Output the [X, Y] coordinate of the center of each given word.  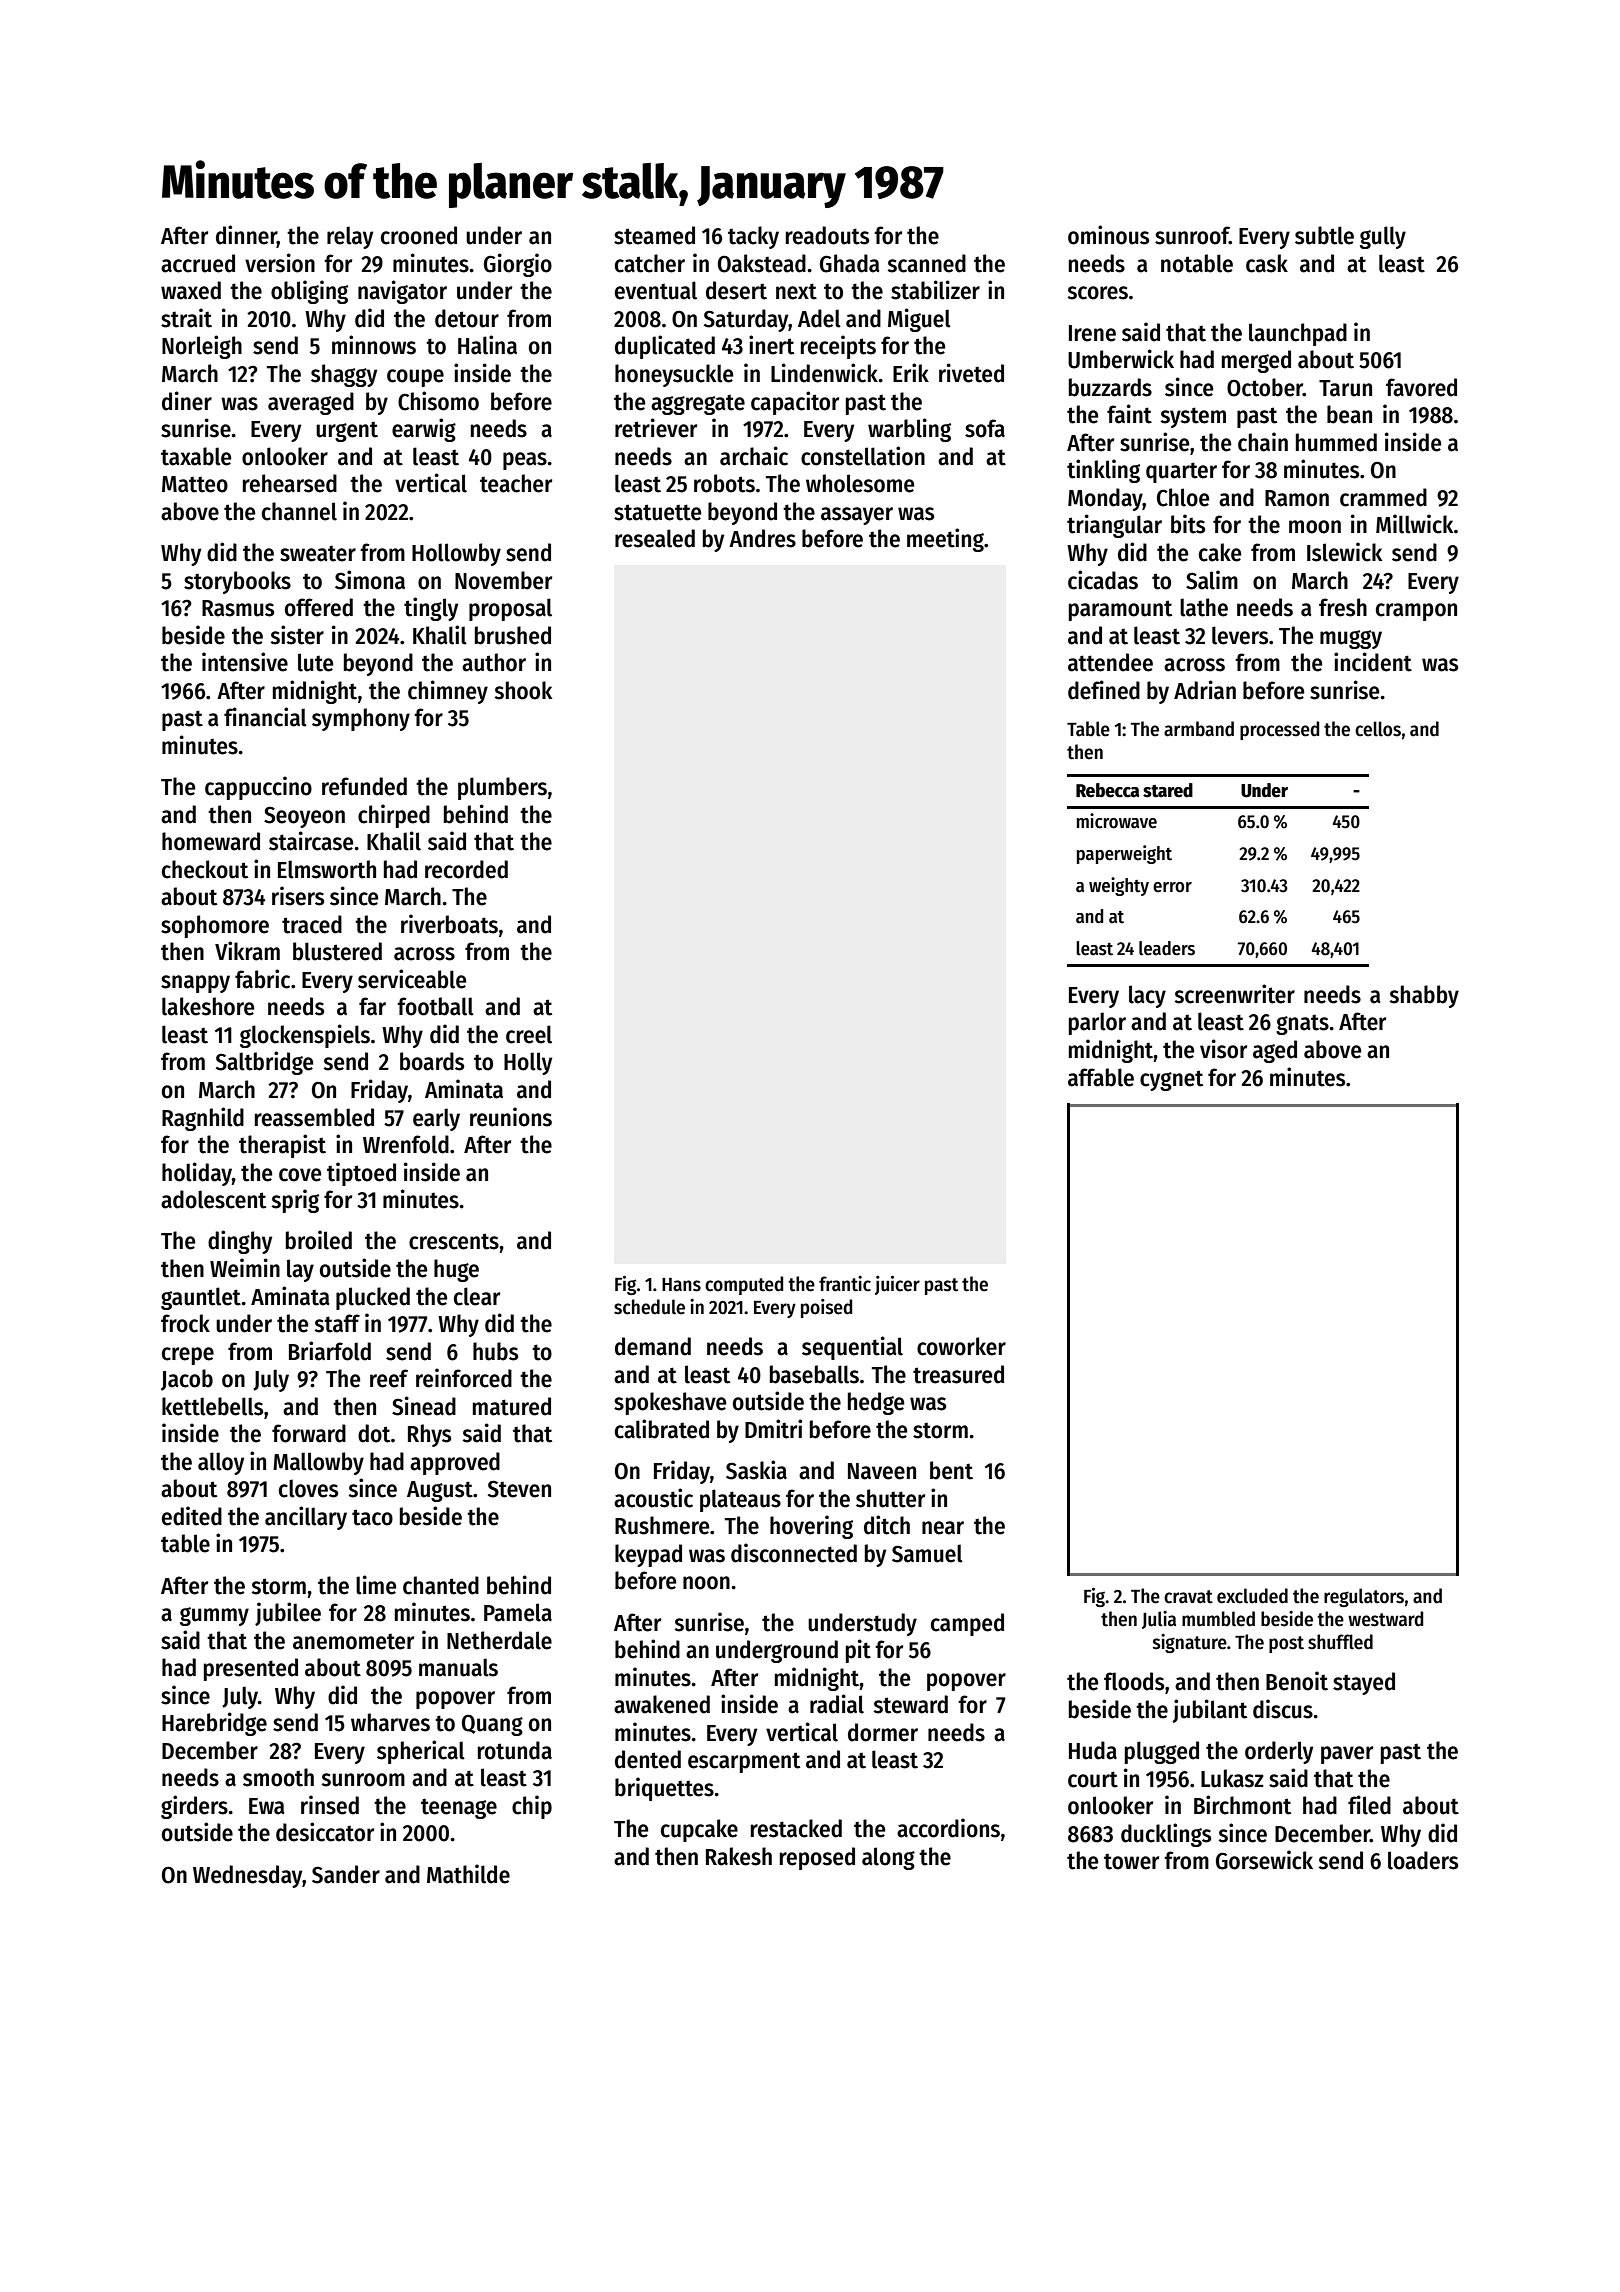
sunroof [1192, 235]
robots [724, 483]
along [888, 1858]
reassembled [314, 1117]
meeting [945, 540]
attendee [1110, 662]
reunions [511, 1117]
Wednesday [248, 1876]
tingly [431, 609]
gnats [1302, 1024]
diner [187, 401]
